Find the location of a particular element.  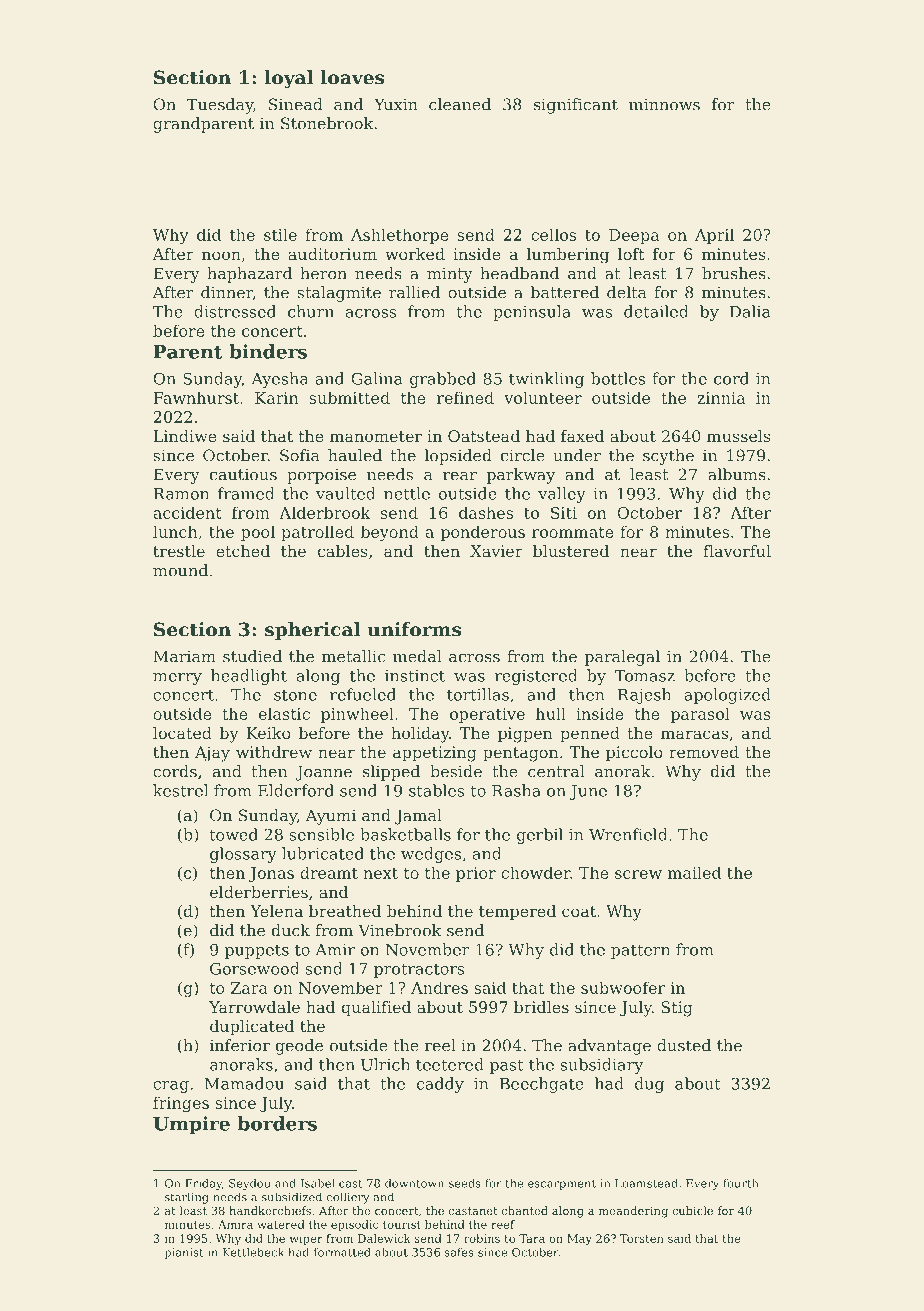

pinwheel is located at coordinates (357, 715).
